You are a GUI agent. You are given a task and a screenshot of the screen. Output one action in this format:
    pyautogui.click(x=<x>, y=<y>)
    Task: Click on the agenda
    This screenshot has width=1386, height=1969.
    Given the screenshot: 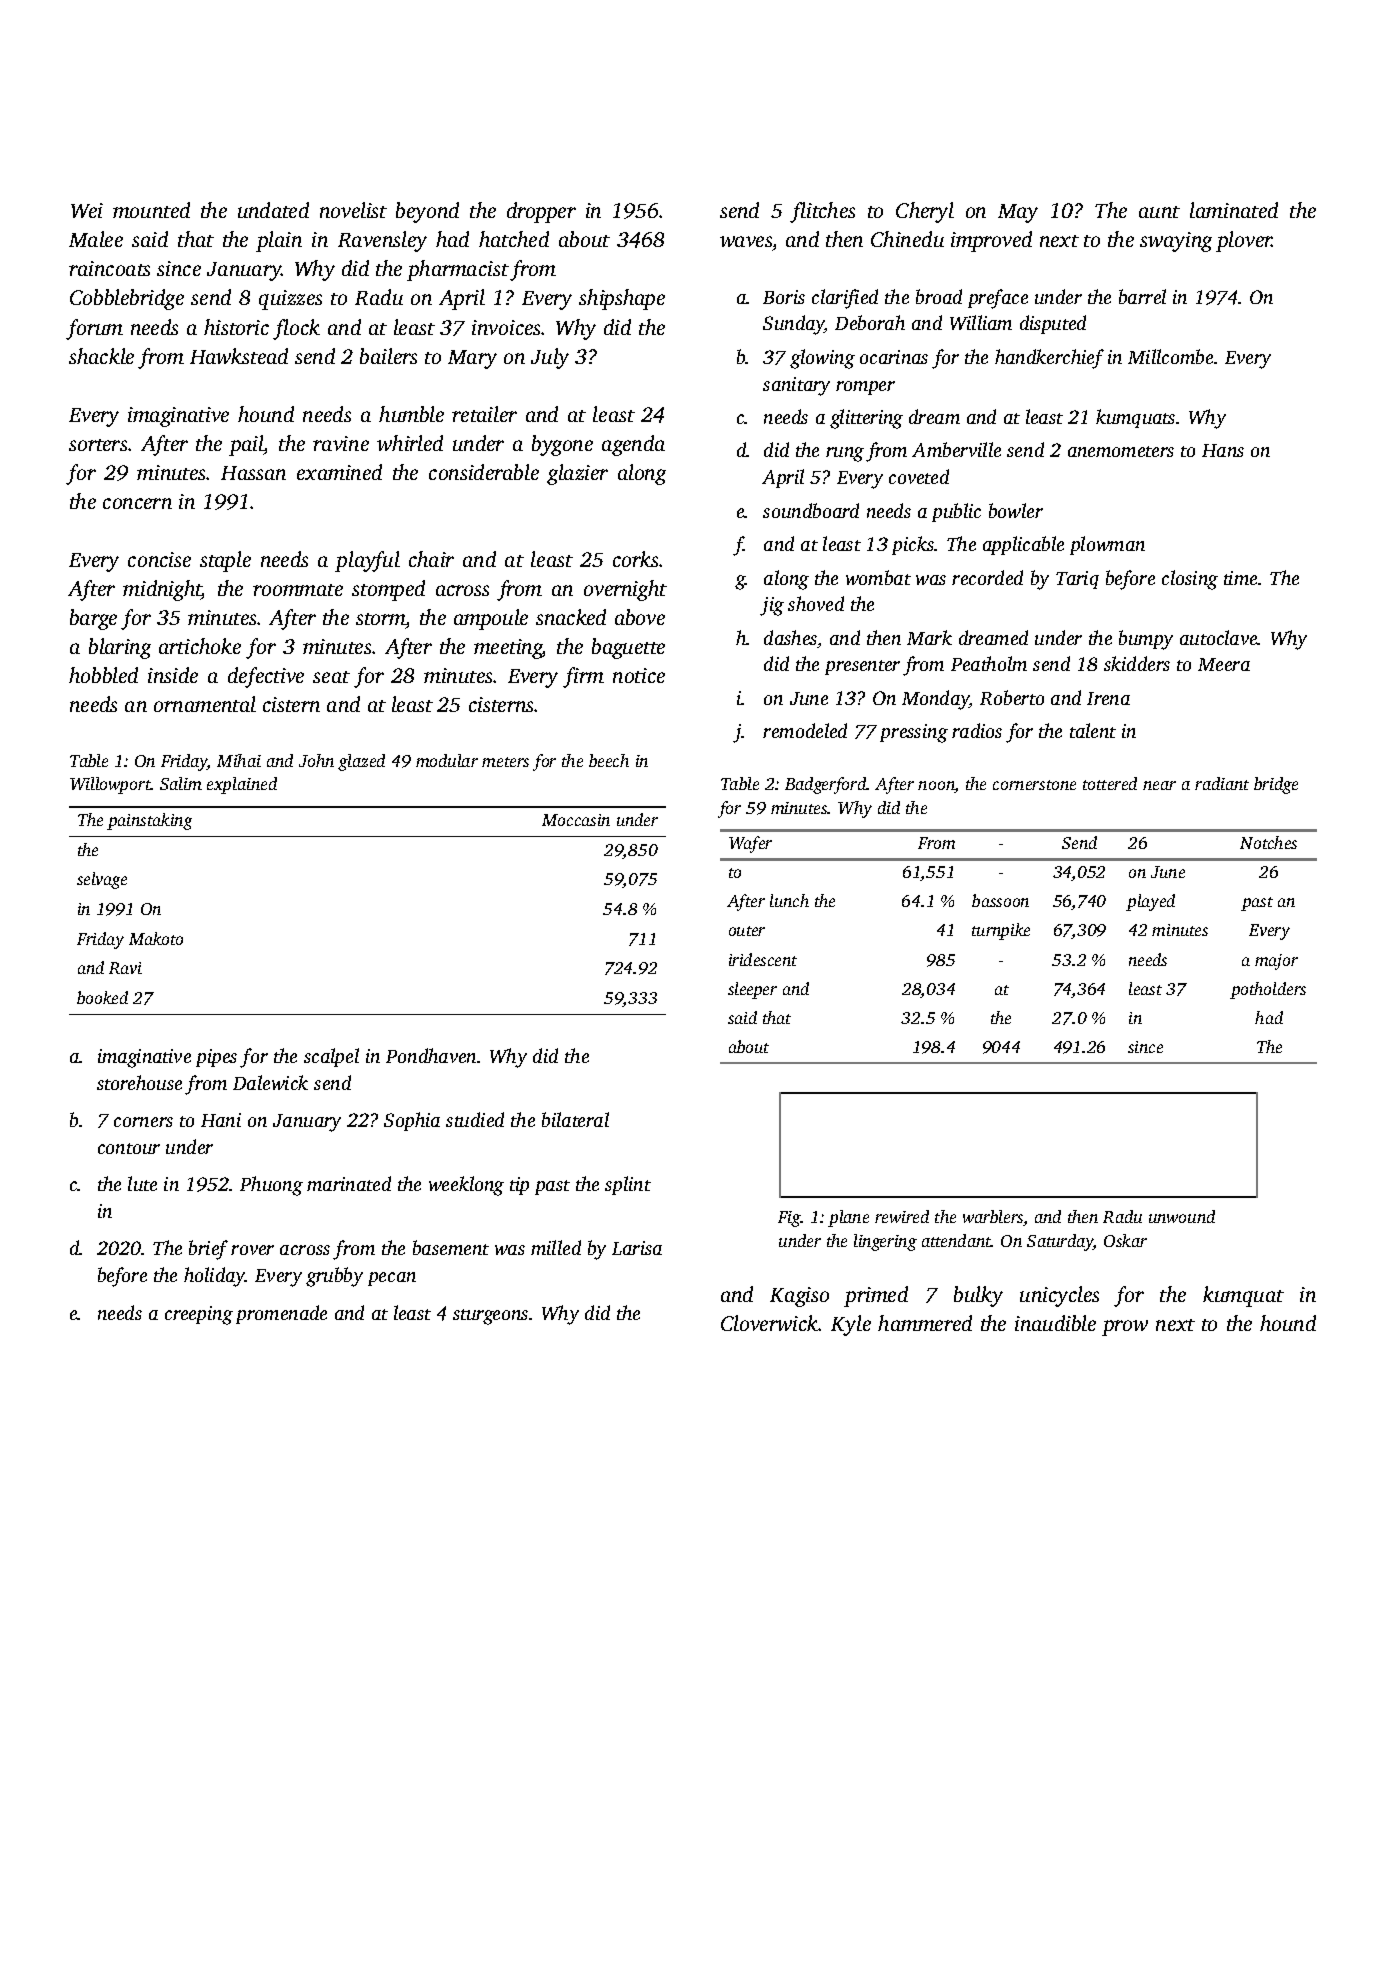 What is the action you would take?
    pyautogui.click(x=633, y=445)
